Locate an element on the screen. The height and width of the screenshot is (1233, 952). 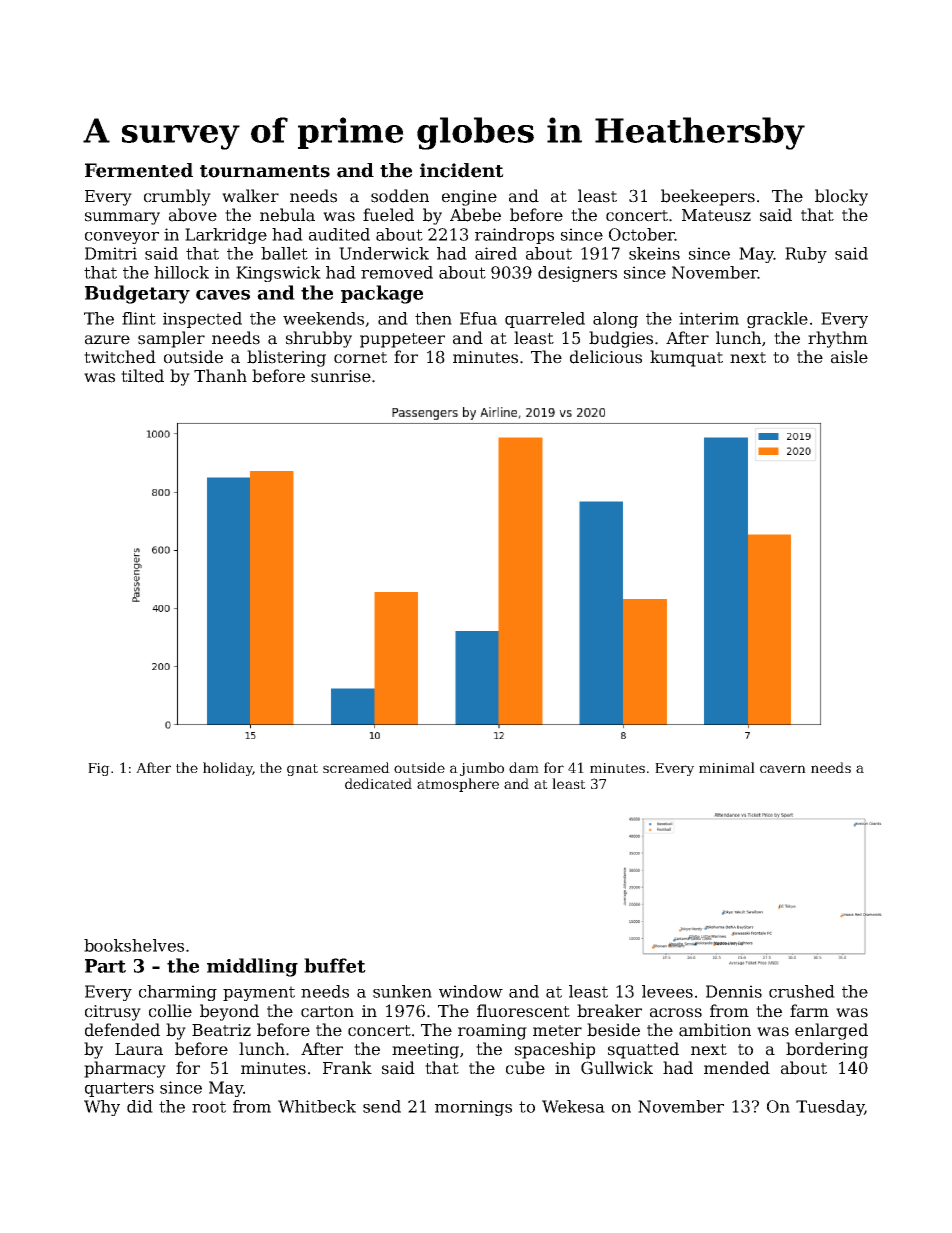
Wekesa is located at coordinates (573, 1106).
